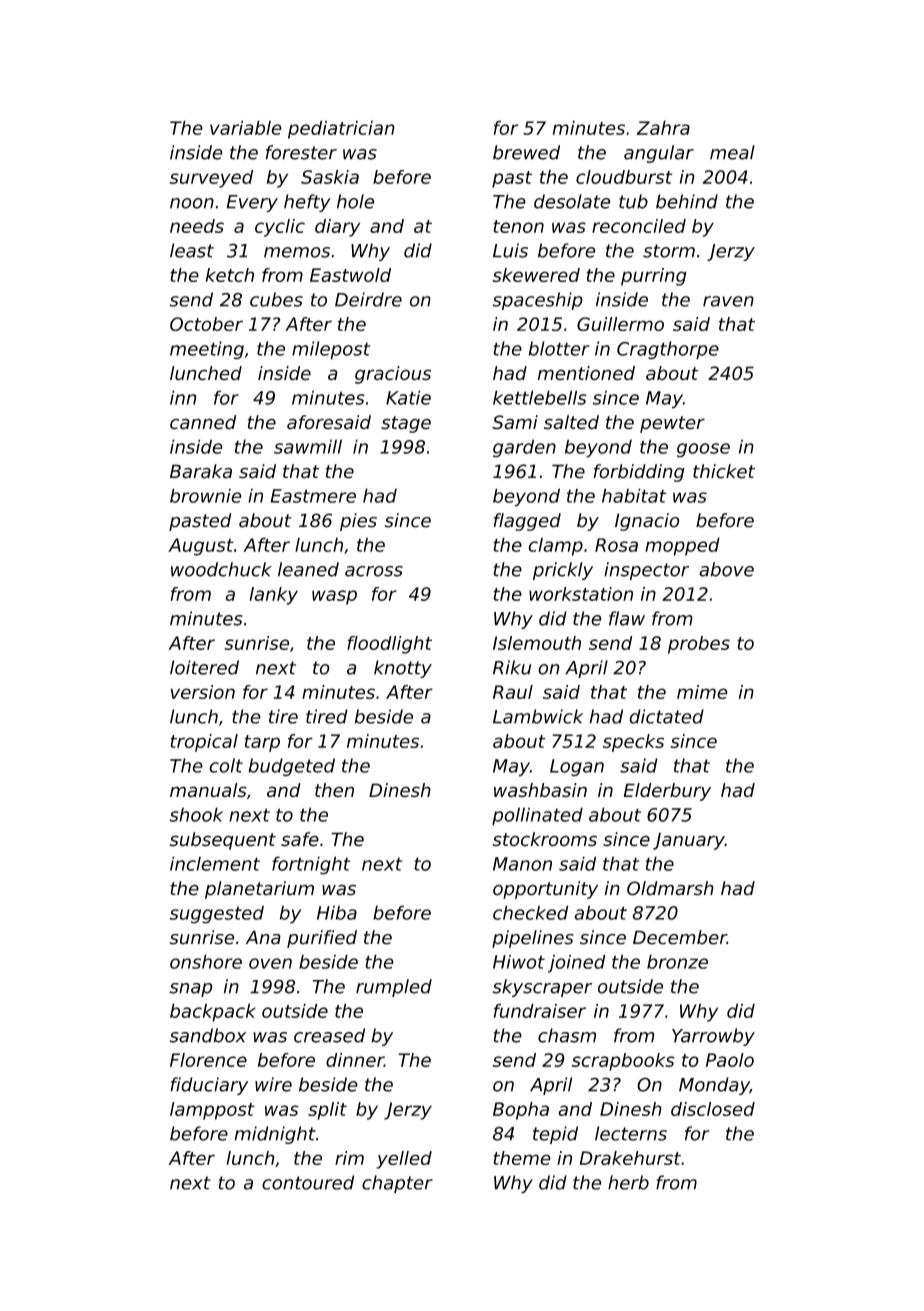 The width and height of the page is (924, 1311). What do you see at coordinates (212, 1111) in the page?
I see `lamppost` at bounding box center [212, 1111].
